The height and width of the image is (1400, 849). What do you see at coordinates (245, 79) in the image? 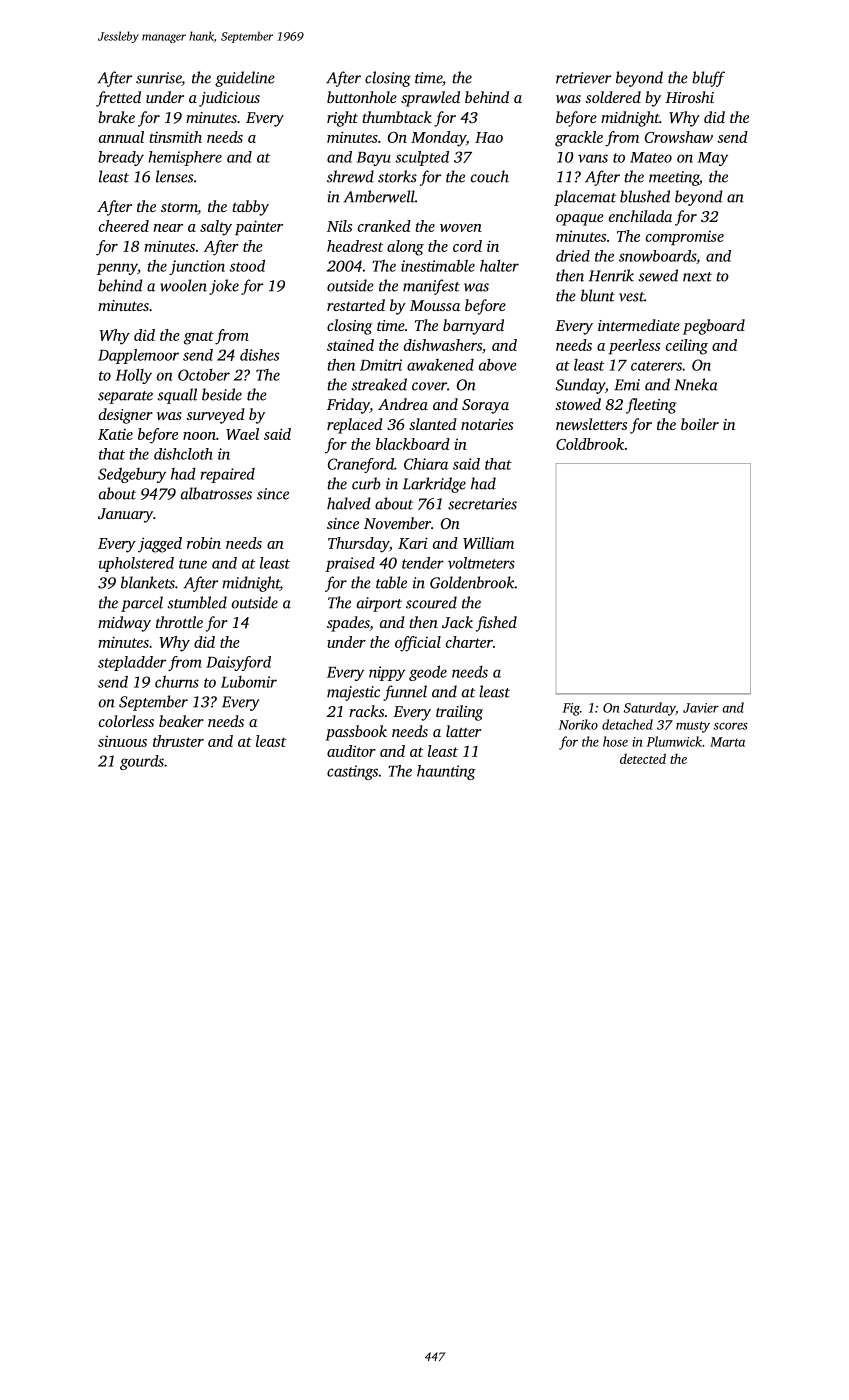
I see `guideline` at bounding box center [245, 79].
